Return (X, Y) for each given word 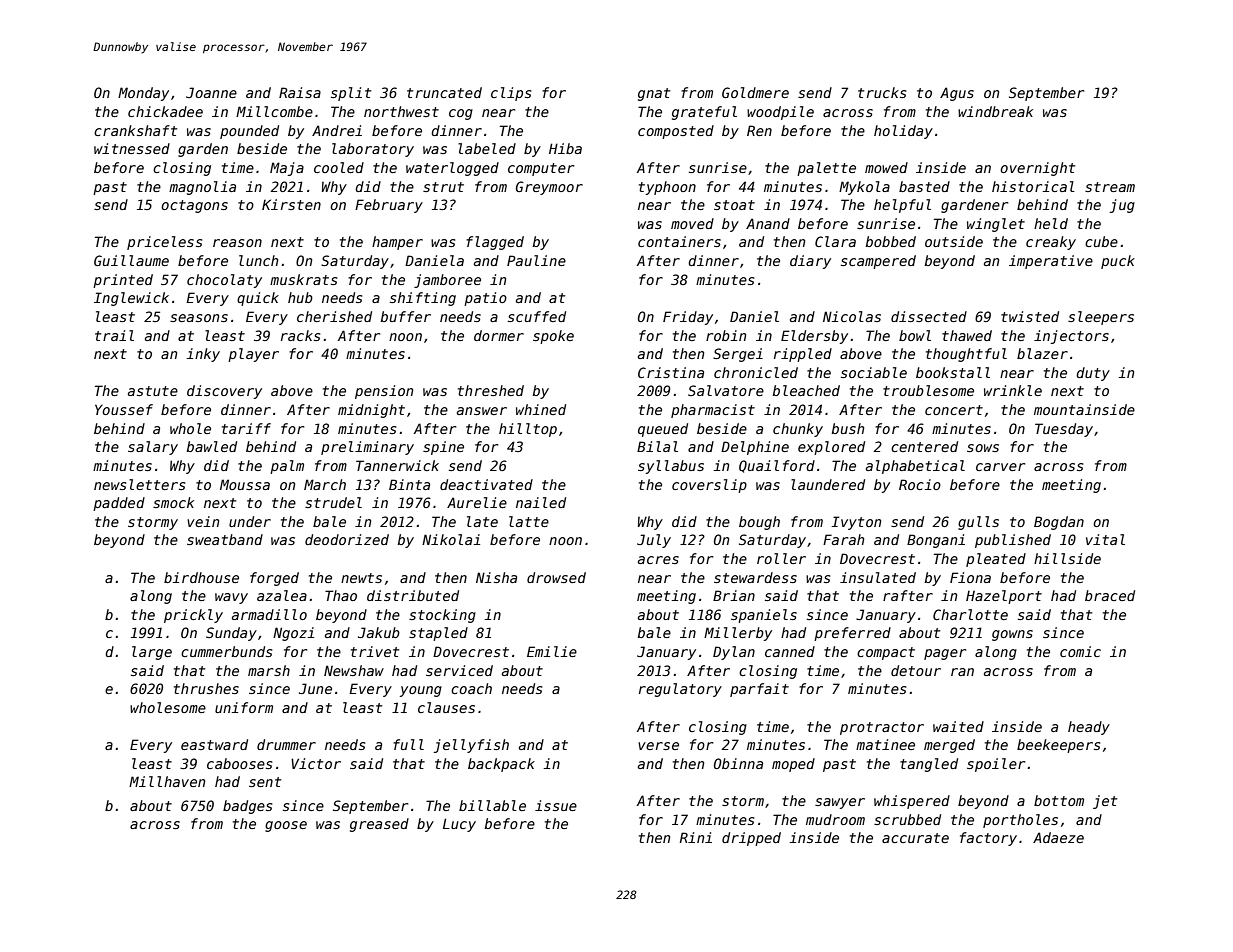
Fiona (970, 577)
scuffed (537, 316)
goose (286, 826)
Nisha (496, 577)
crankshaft (135, 130)
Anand (768, 223)
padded (119, 504)
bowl (915, 335)
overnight (1037, 169)
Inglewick (131, 299)
